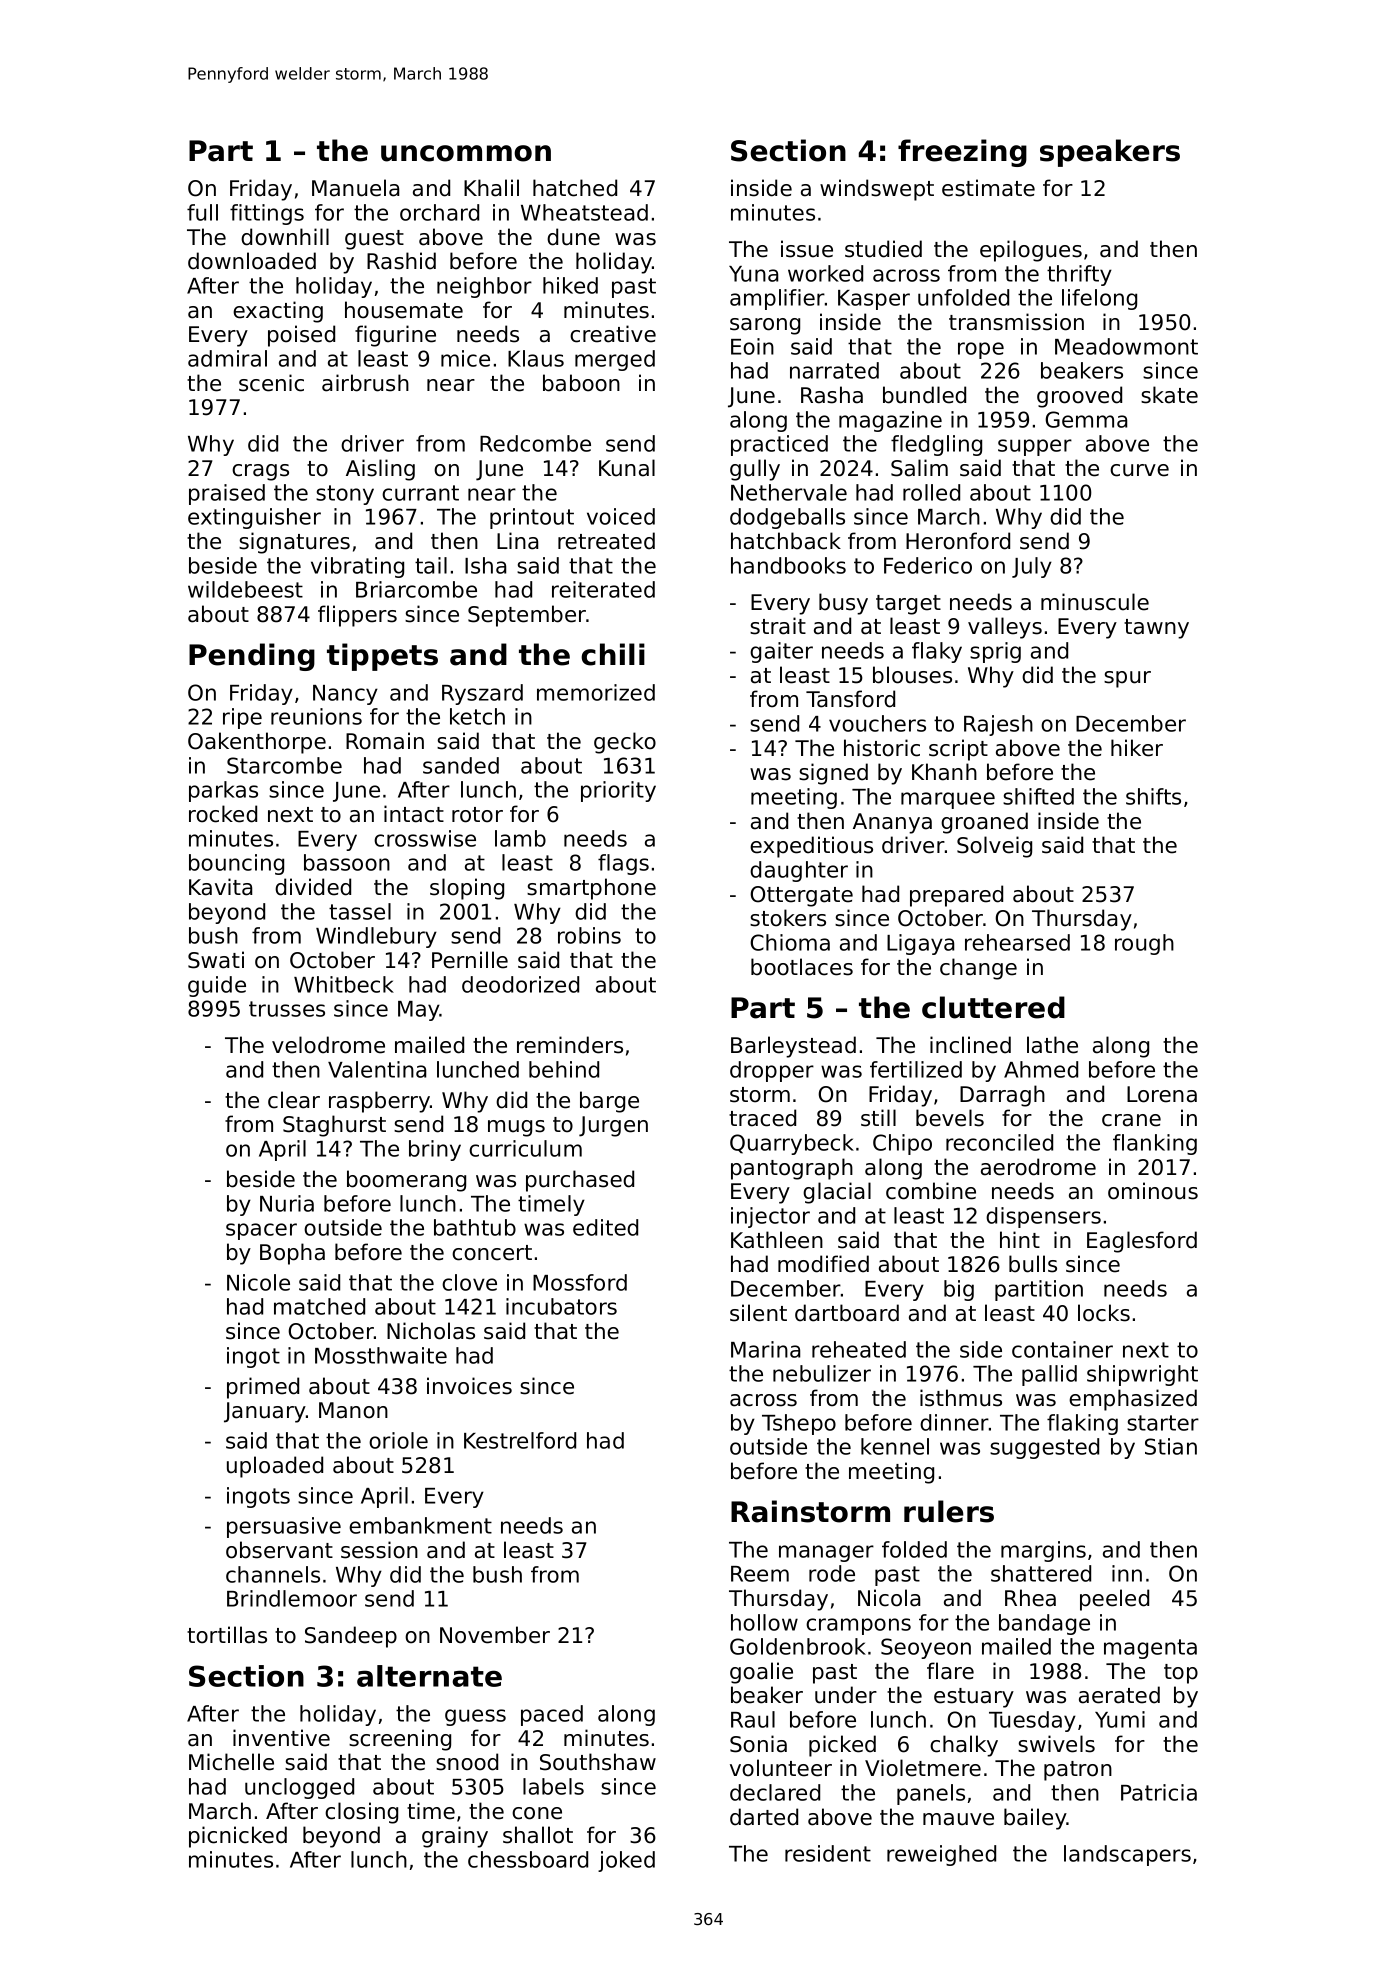  Describe the element at coordinates (1005, 628) in the screenshot. I see `valleys` at that location.
